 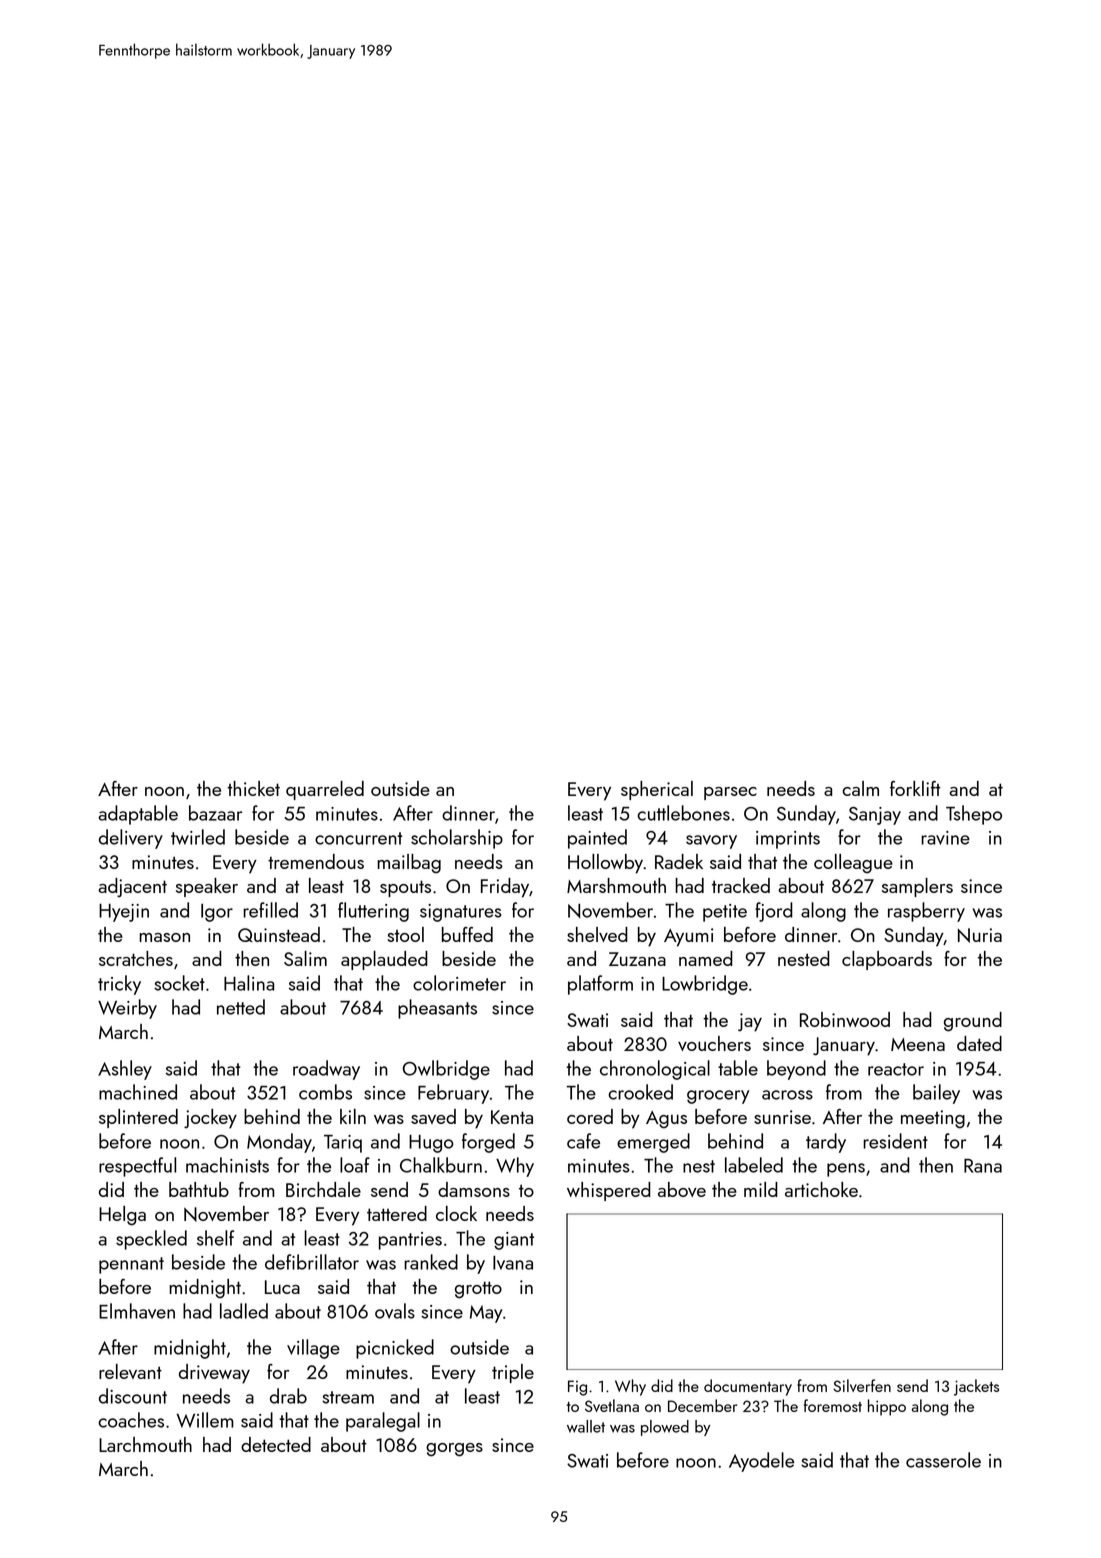 What do you see at coordinates (915, 788) in the page?
I see `forklift` at bounding box center [915, 788].
